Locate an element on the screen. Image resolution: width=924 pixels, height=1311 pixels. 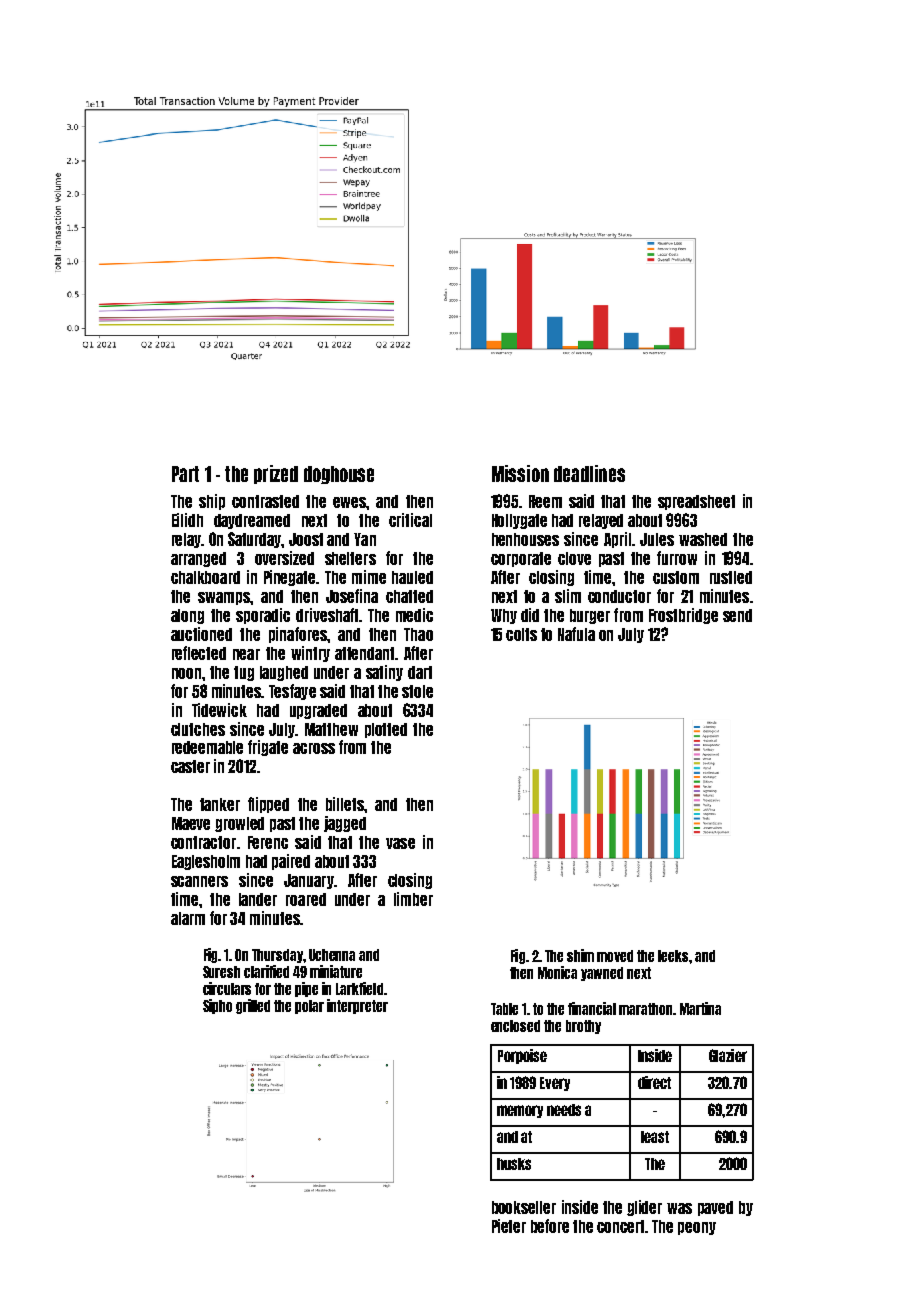
furrow is located at coordinates (677, 558).
